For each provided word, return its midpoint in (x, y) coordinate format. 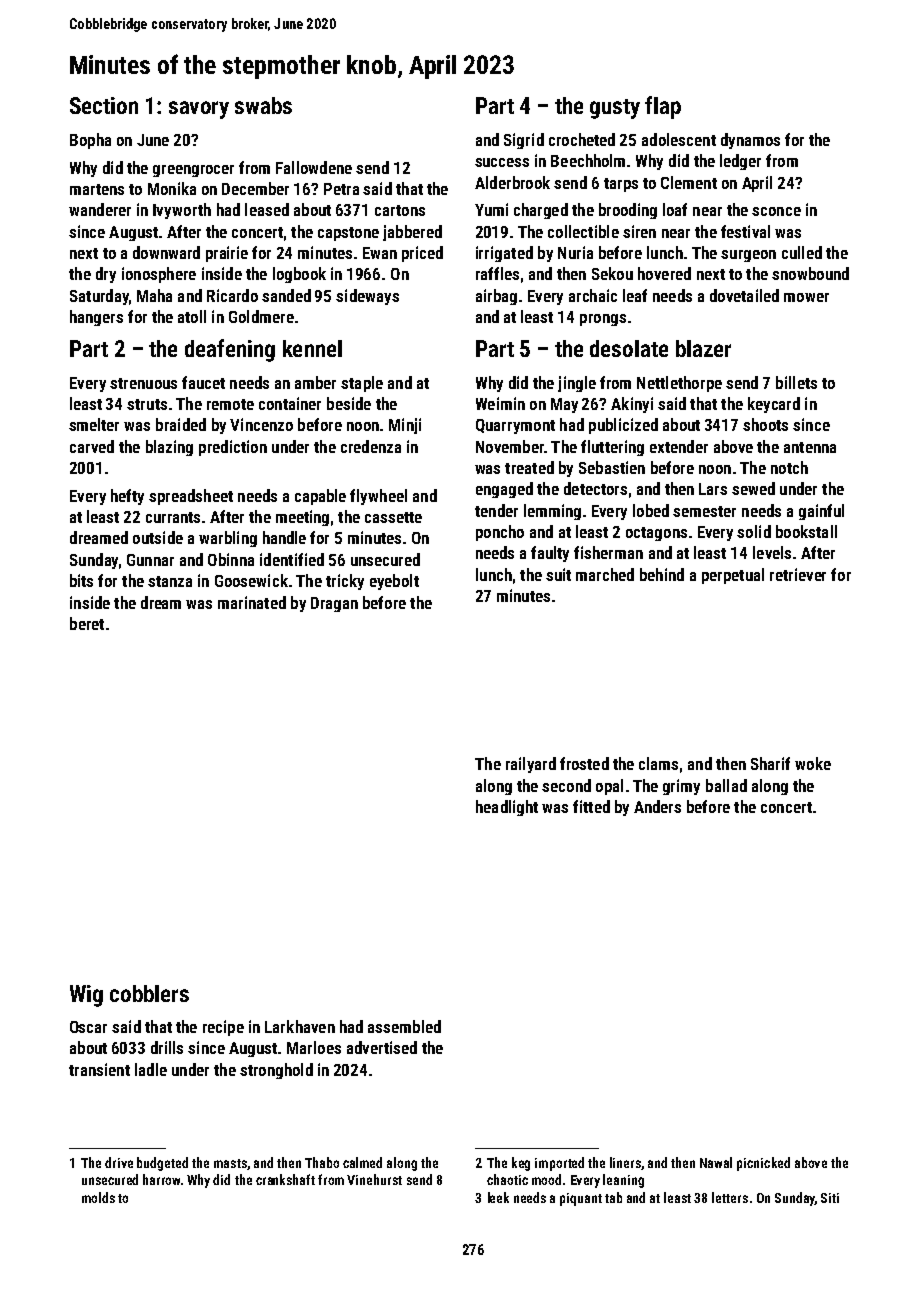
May (564, 405)
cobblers (149, 993)
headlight (507, 808)
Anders (657, 806)
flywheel (378, 497)
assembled (404, 1026)
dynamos (750, 141)
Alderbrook (512, 182)
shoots (765, 424)
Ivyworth (182, 211)
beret (87, 623)
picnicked (763, 1164)
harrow (161, 1179)
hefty (127, 497)
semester (704, 511)
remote (230, 404)
